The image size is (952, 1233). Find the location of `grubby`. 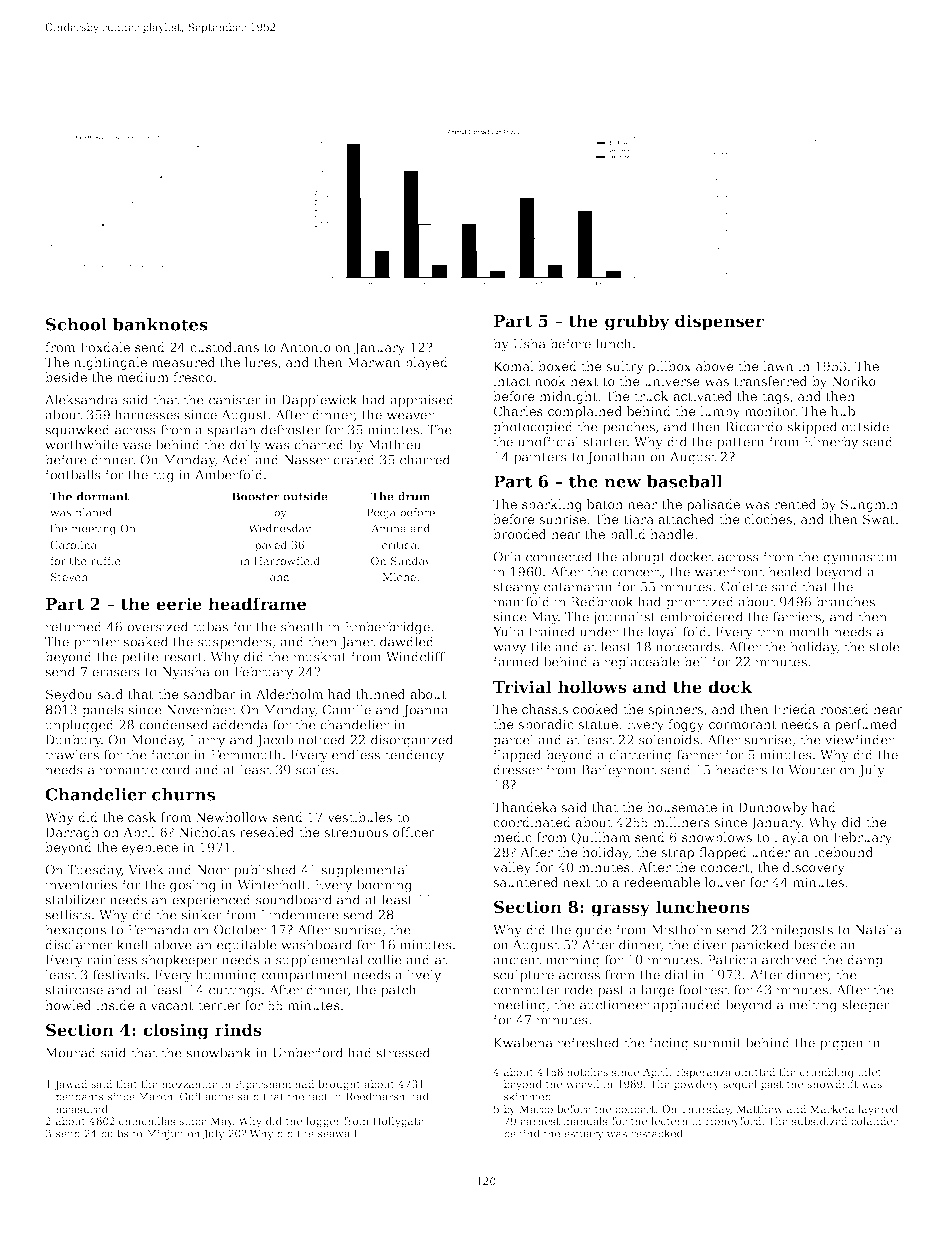

grubby is located at coordinates (637, 322).
